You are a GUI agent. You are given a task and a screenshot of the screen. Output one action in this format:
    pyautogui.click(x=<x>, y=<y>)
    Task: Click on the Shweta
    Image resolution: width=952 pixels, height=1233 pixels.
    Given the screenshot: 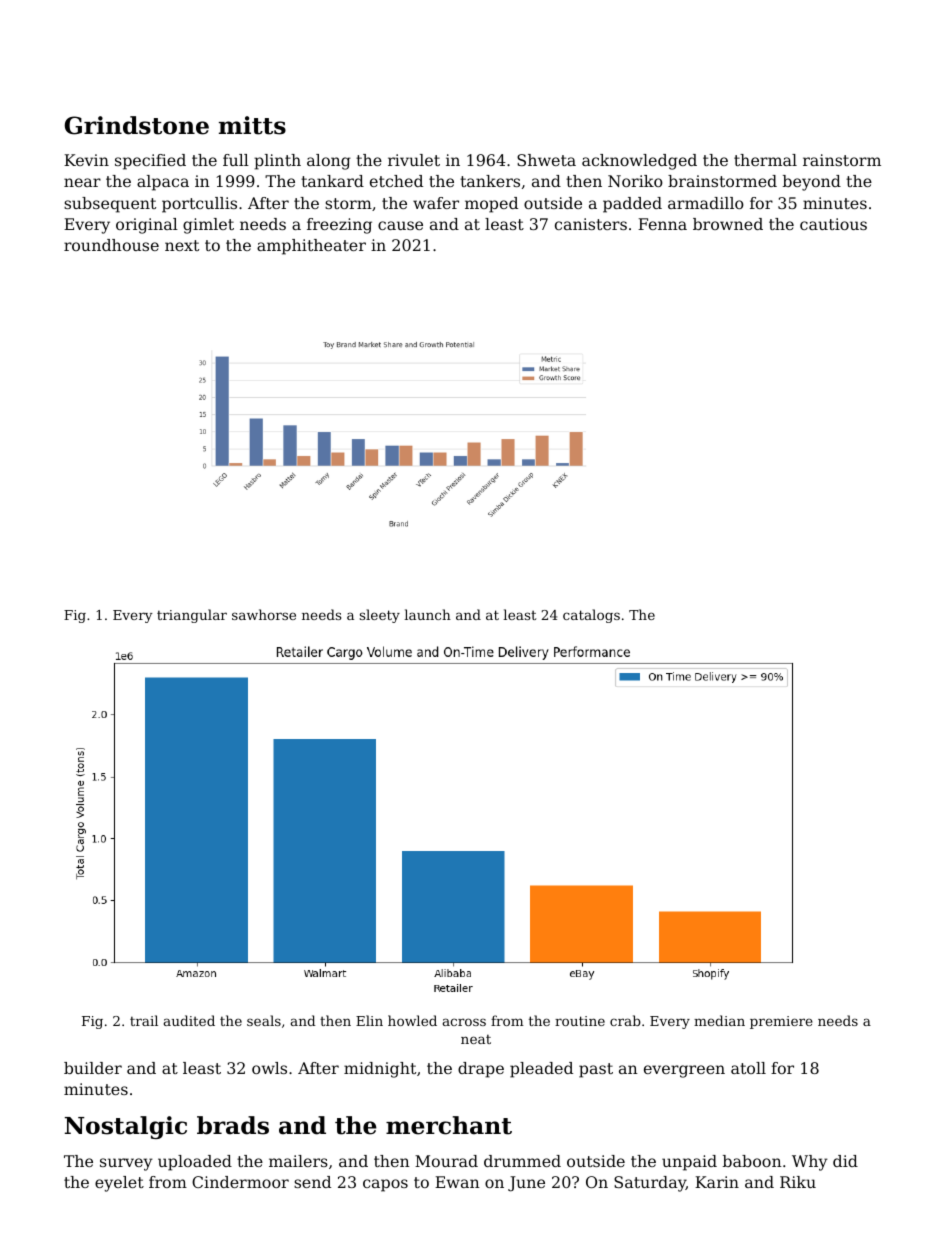 What is the action you would take?
    pyautogui.click(x=546, y=160)
